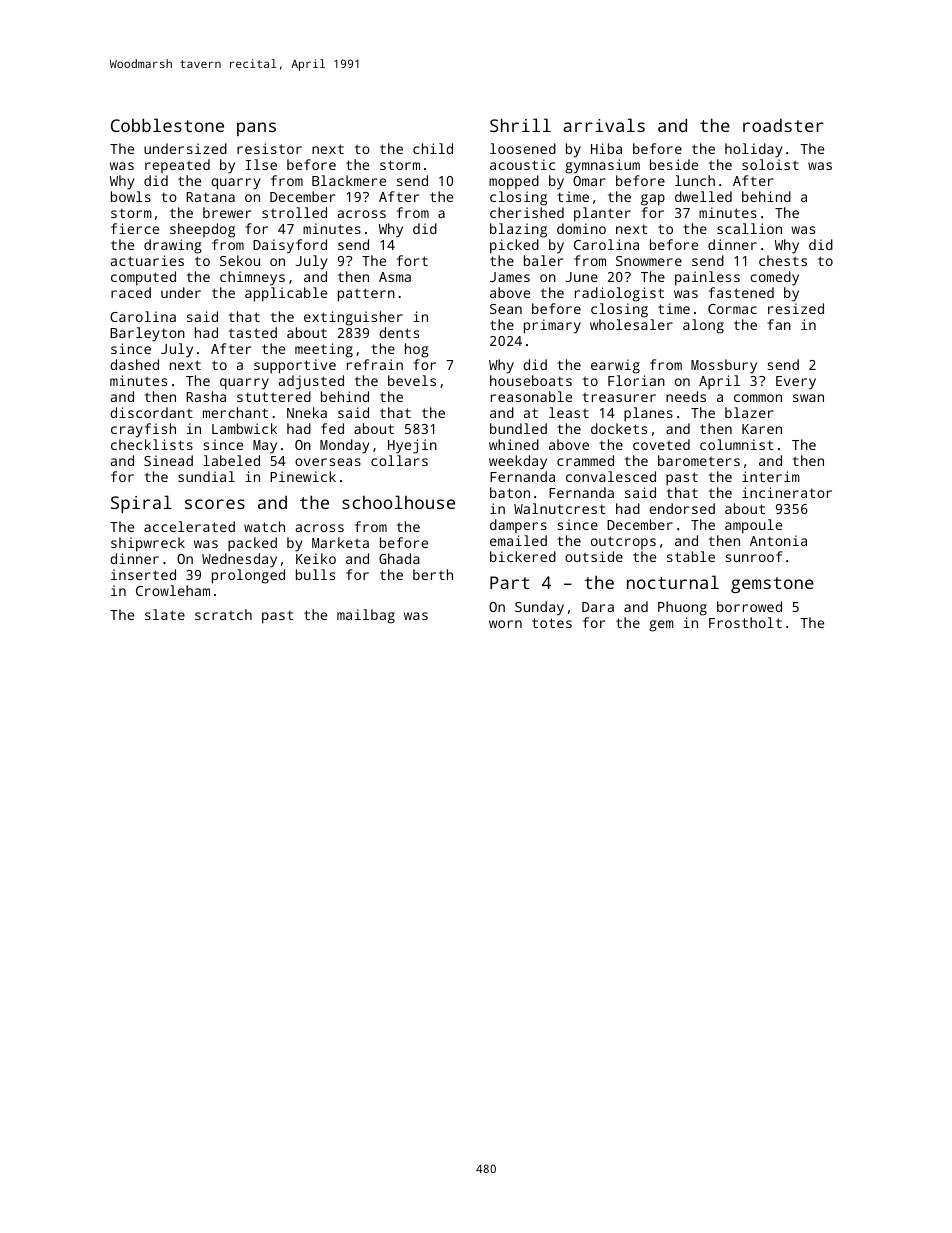  Describe the element at coordinates (602, 166) in the screenshot. I see `gymnasium` at that location.
